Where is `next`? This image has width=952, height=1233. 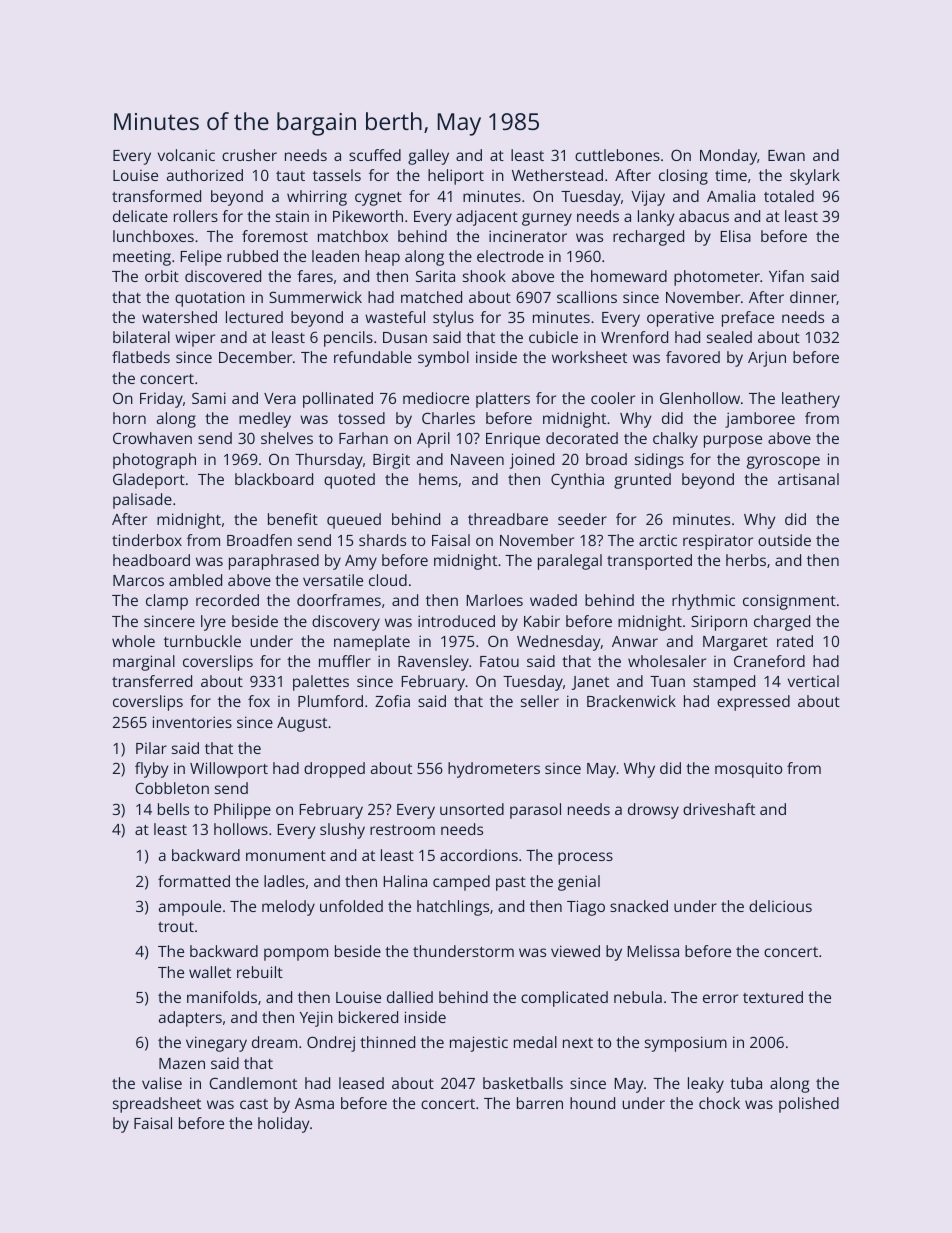
next is located at coordinates (578, 1043).
